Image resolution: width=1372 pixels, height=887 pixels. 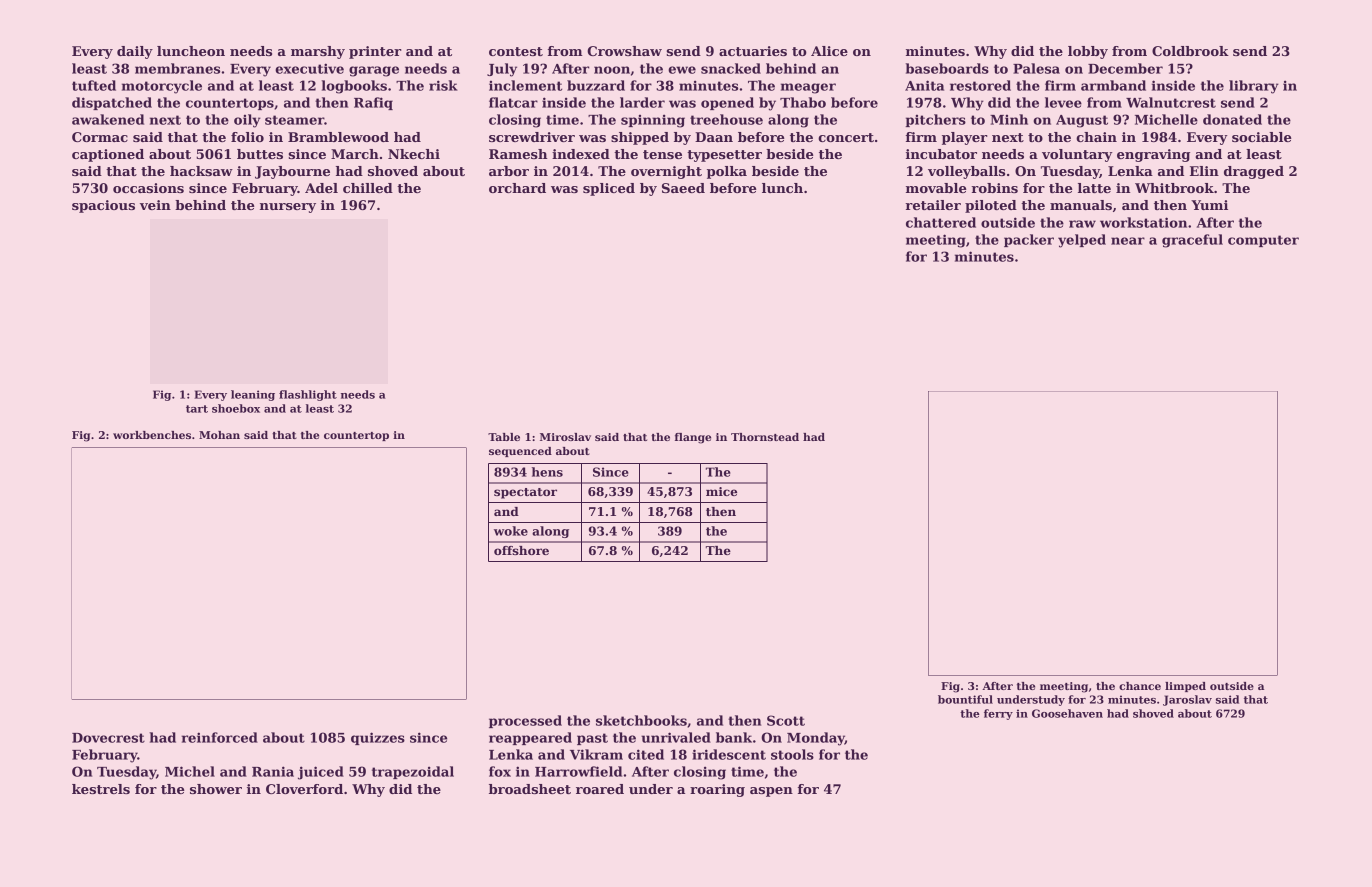 What do you see at coordinates (521, 550) in the image?
I see `offshore` at bounding box center [521, 550].
